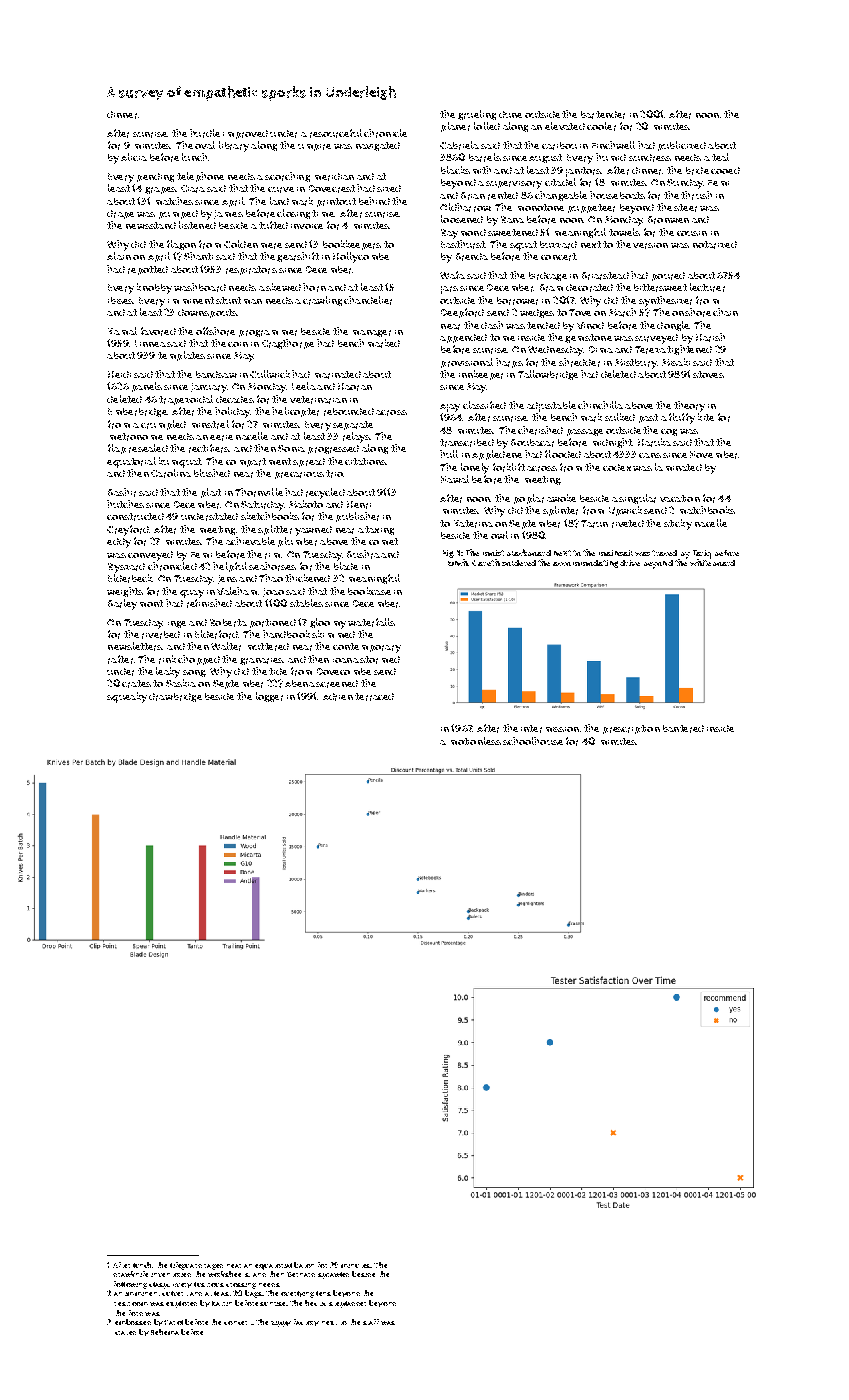  Describe the element at coordinates (121, 300) in the page. I see `ibises` at that location.
